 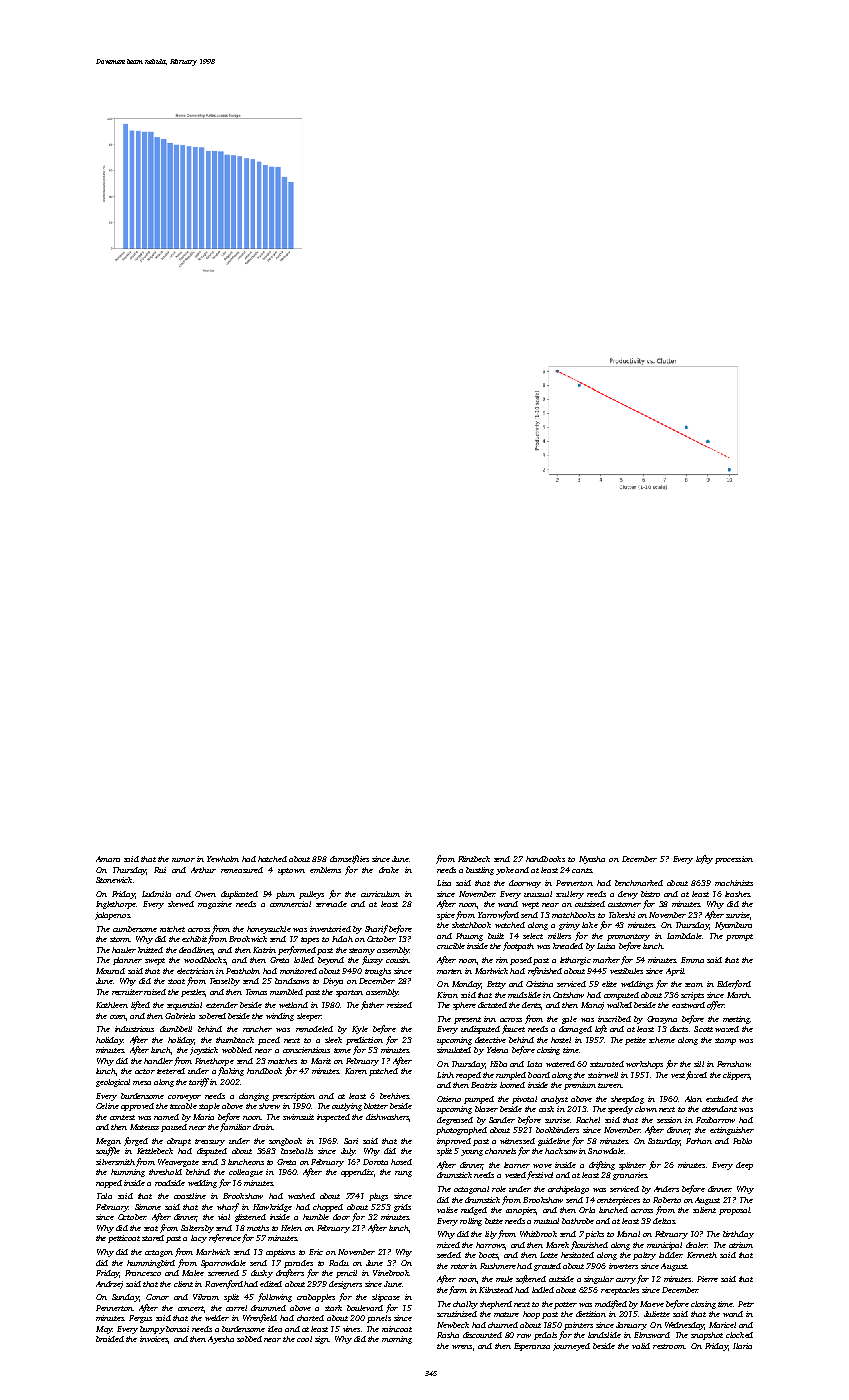 What do you see at coordinates (108, 1151) in the document?
I see `souffle` at bounding box center [108, 1151].
